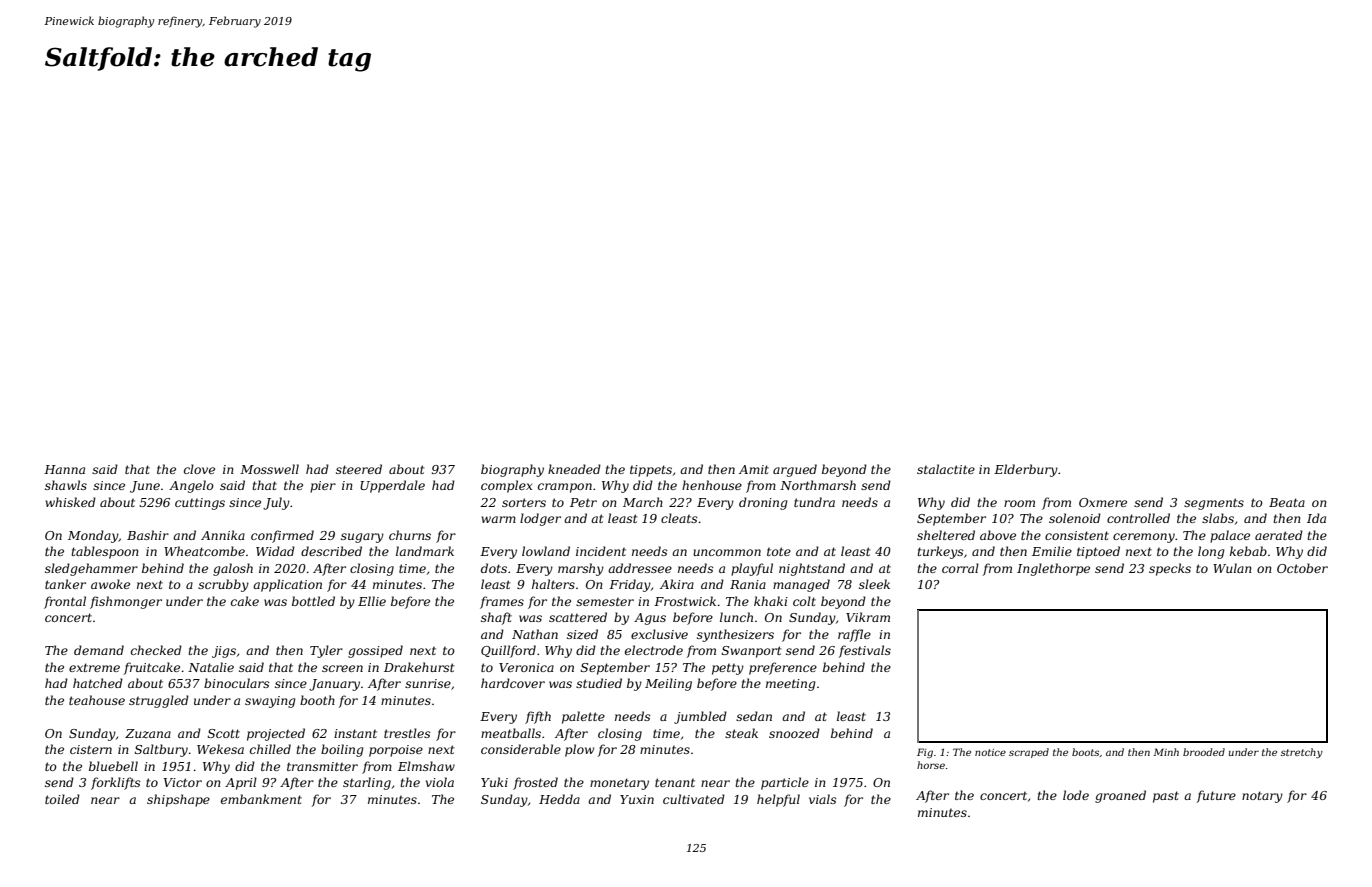 Image resolution: width=1372 pixels, height=887 pixels. What do you see at coordinates (287, 585) in the screenshot?
I see `application` at bounding box center [287, 585].
